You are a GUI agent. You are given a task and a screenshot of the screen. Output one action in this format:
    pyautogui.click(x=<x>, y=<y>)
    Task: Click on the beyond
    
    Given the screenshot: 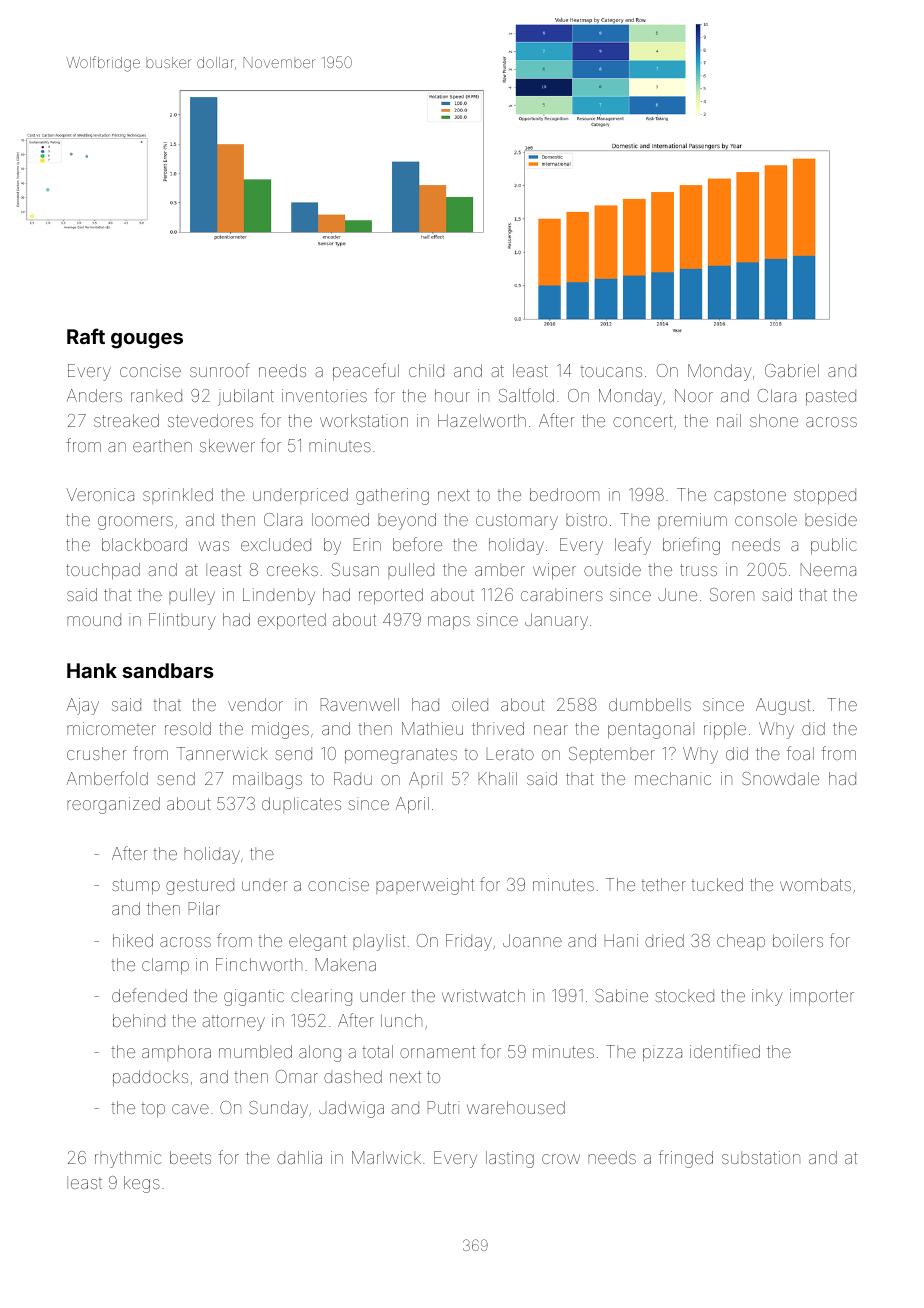 What is the action you would take?
    pyautogui.click(x=407, y=521)
